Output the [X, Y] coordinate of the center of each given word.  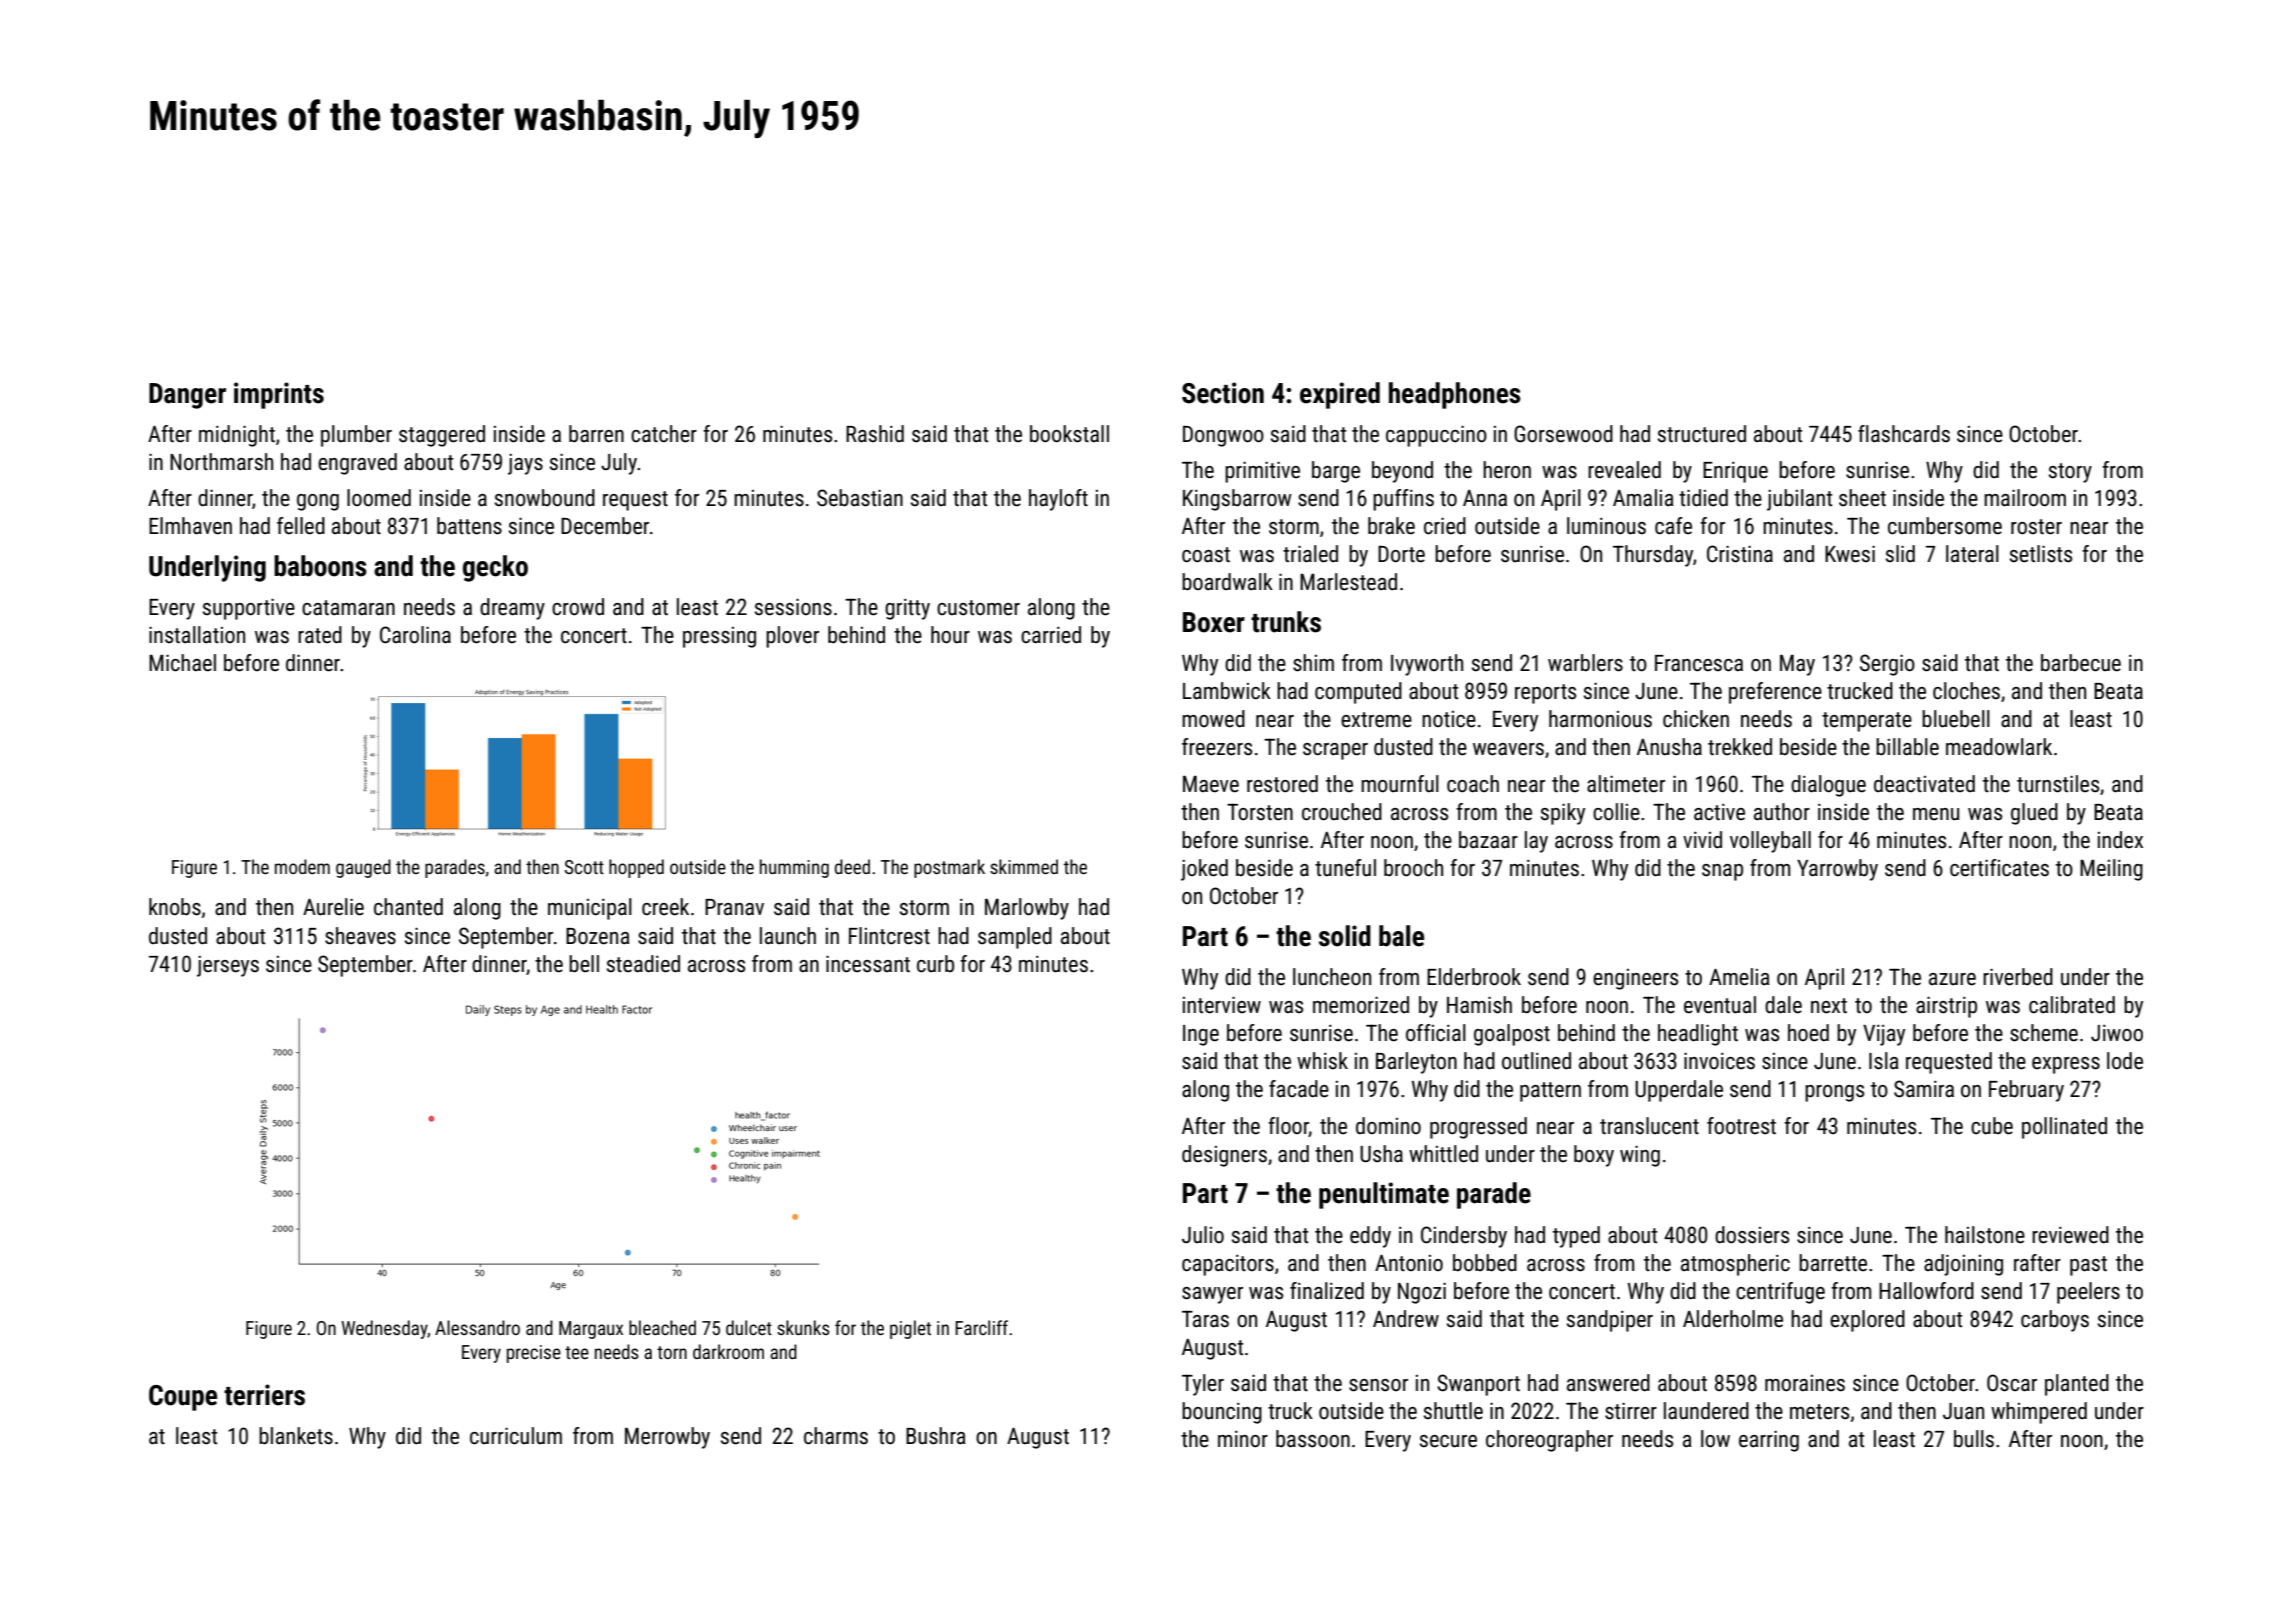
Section [1223, 393]
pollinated [2064, 1128]
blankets [296, 1436]
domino [1388, 1125]
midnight [237, 436]
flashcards [1904, 434]
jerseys [228, 966]
